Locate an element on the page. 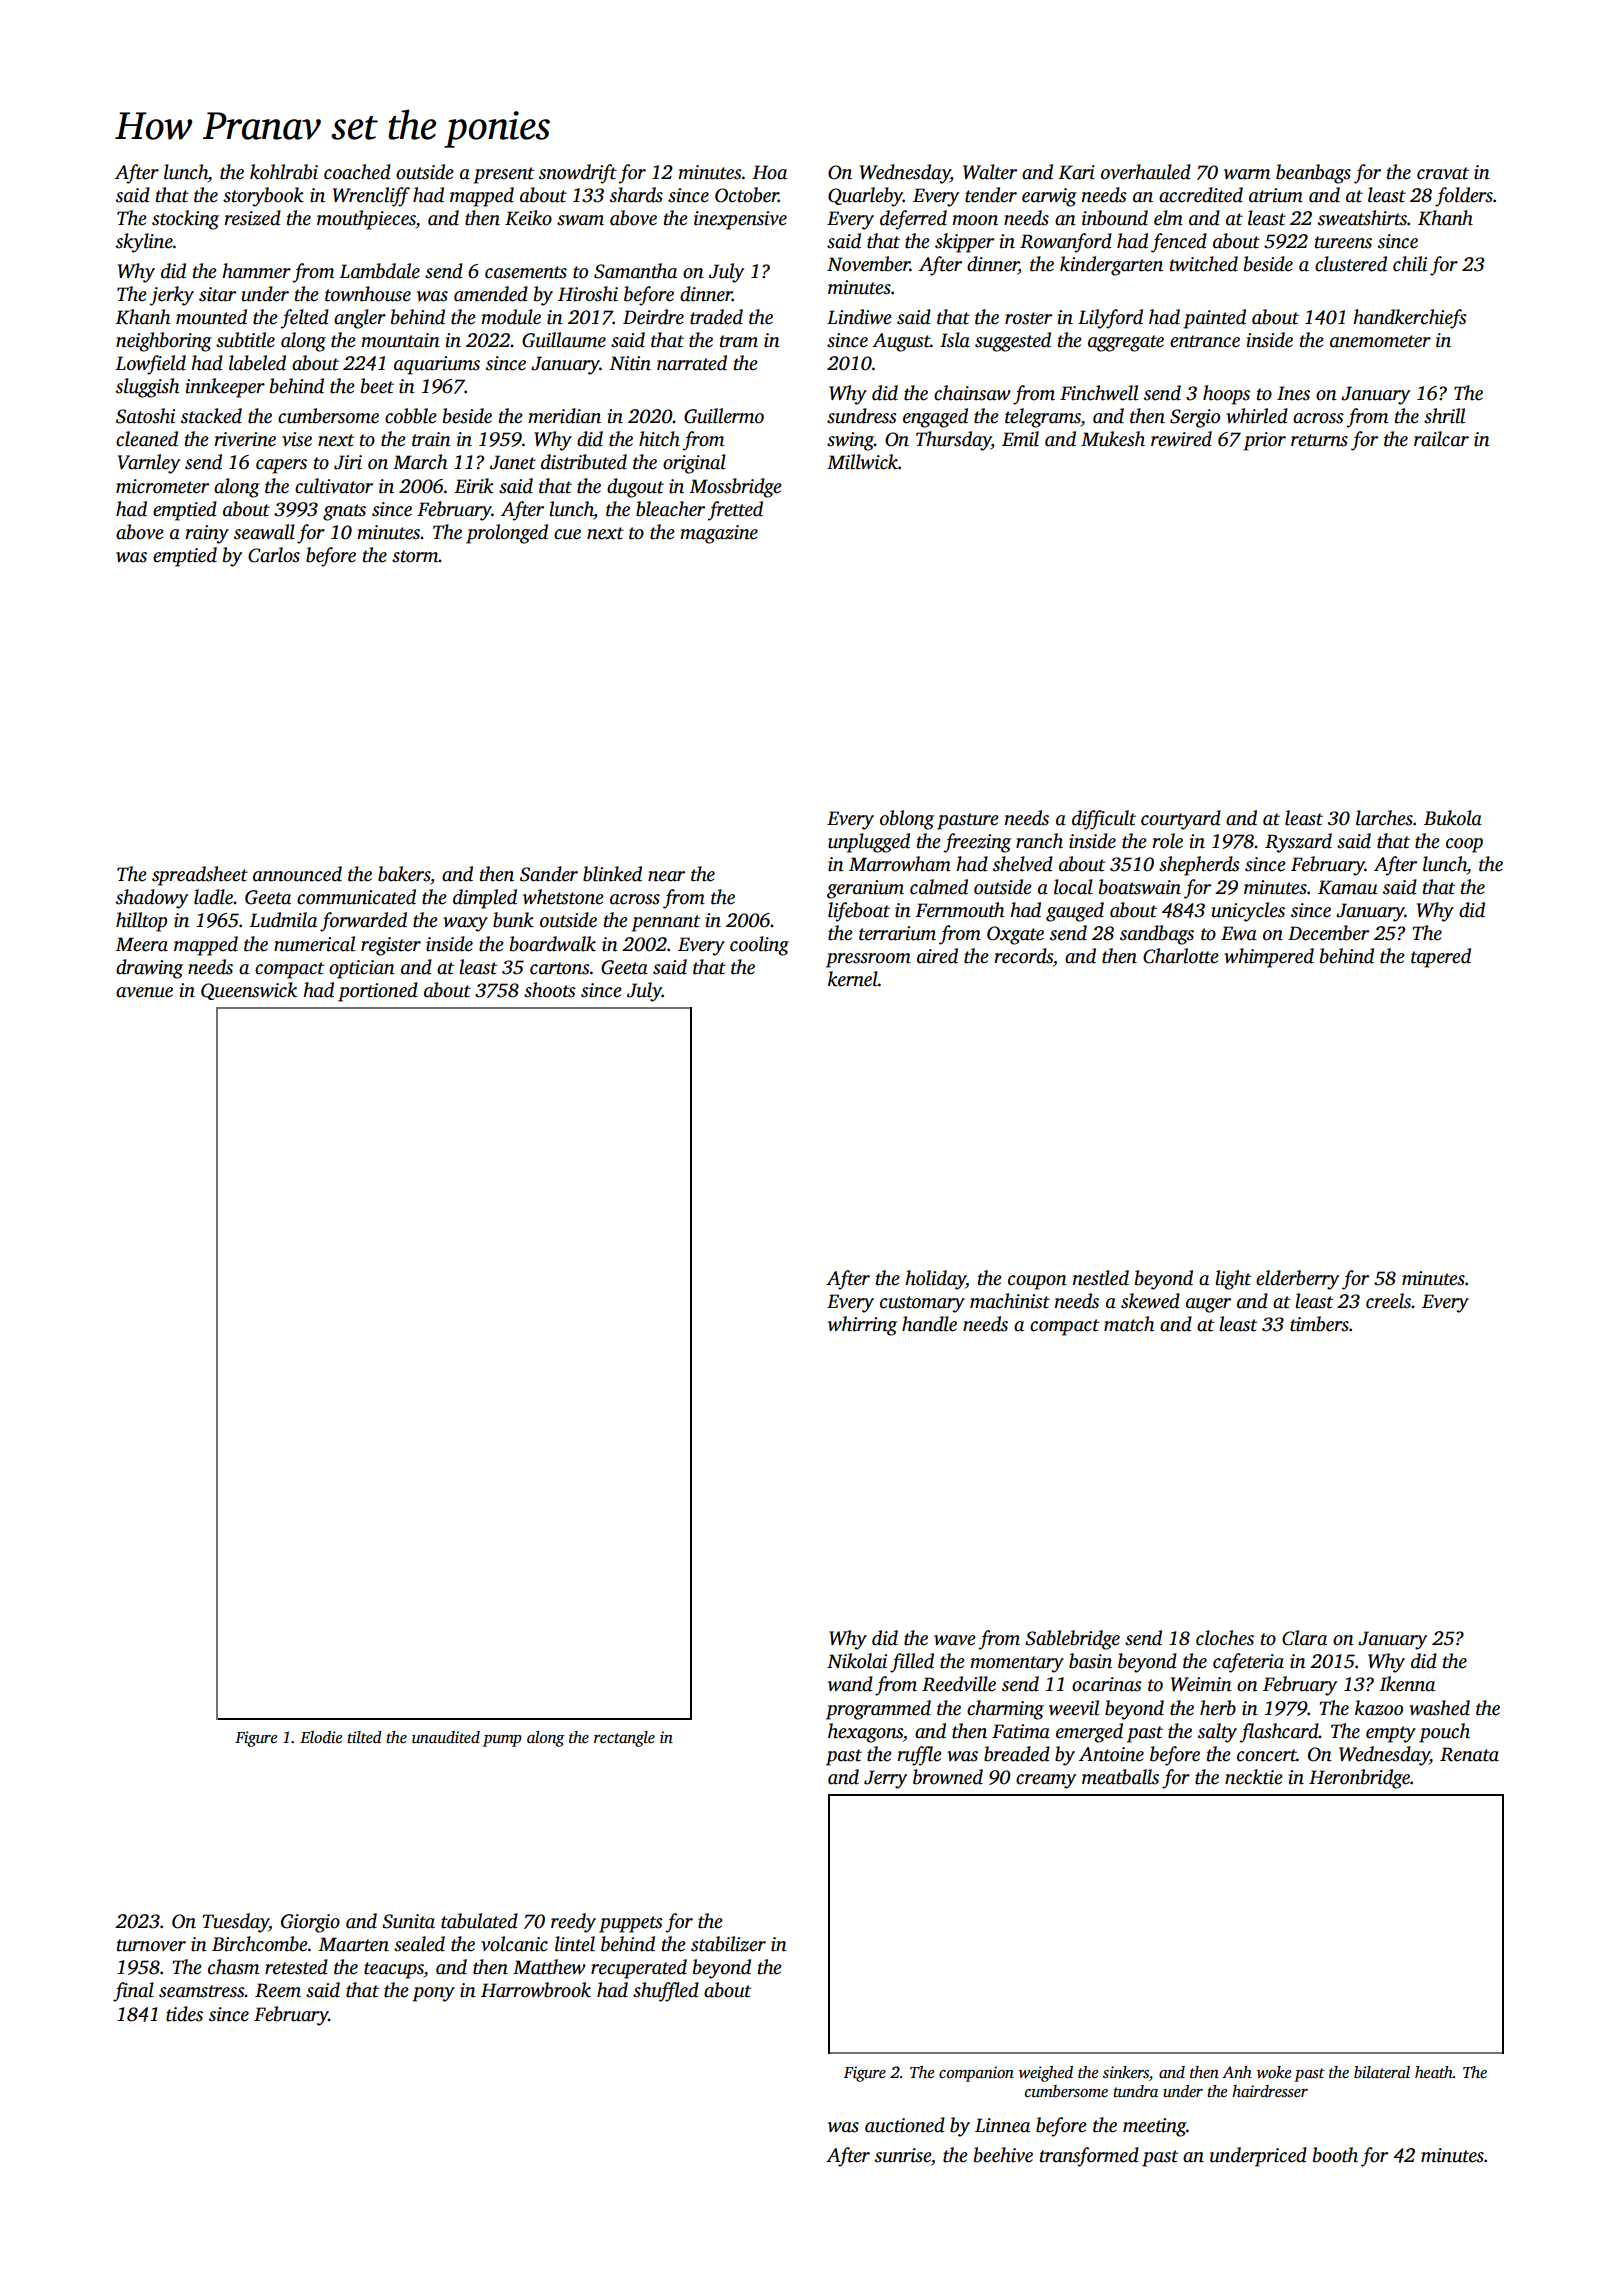 This document has width=1620, height=2292. Elodie is located at coordinates (321, 1737).
